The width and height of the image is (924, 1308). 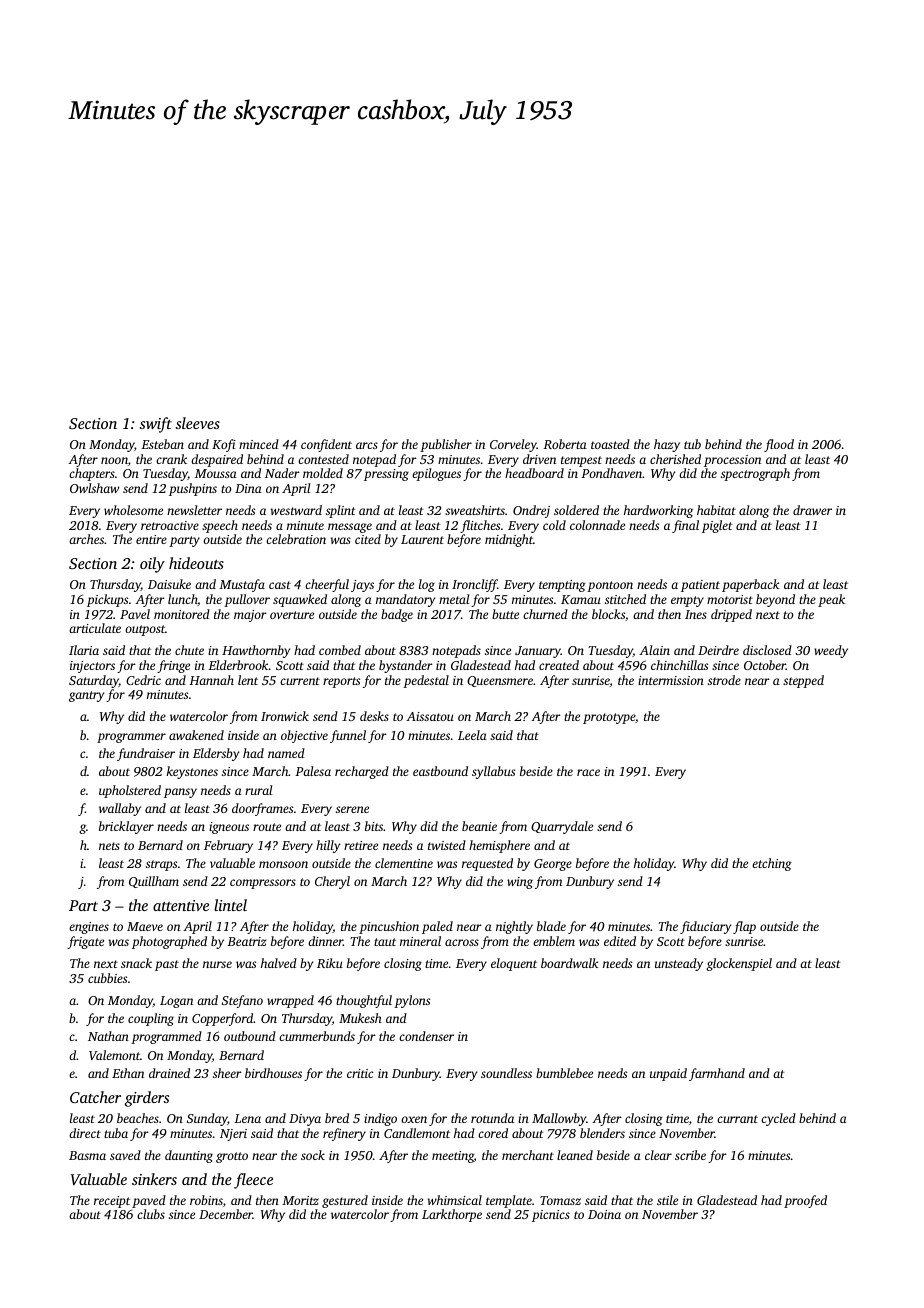 I want to click on race, so click(x=588, y=772).
